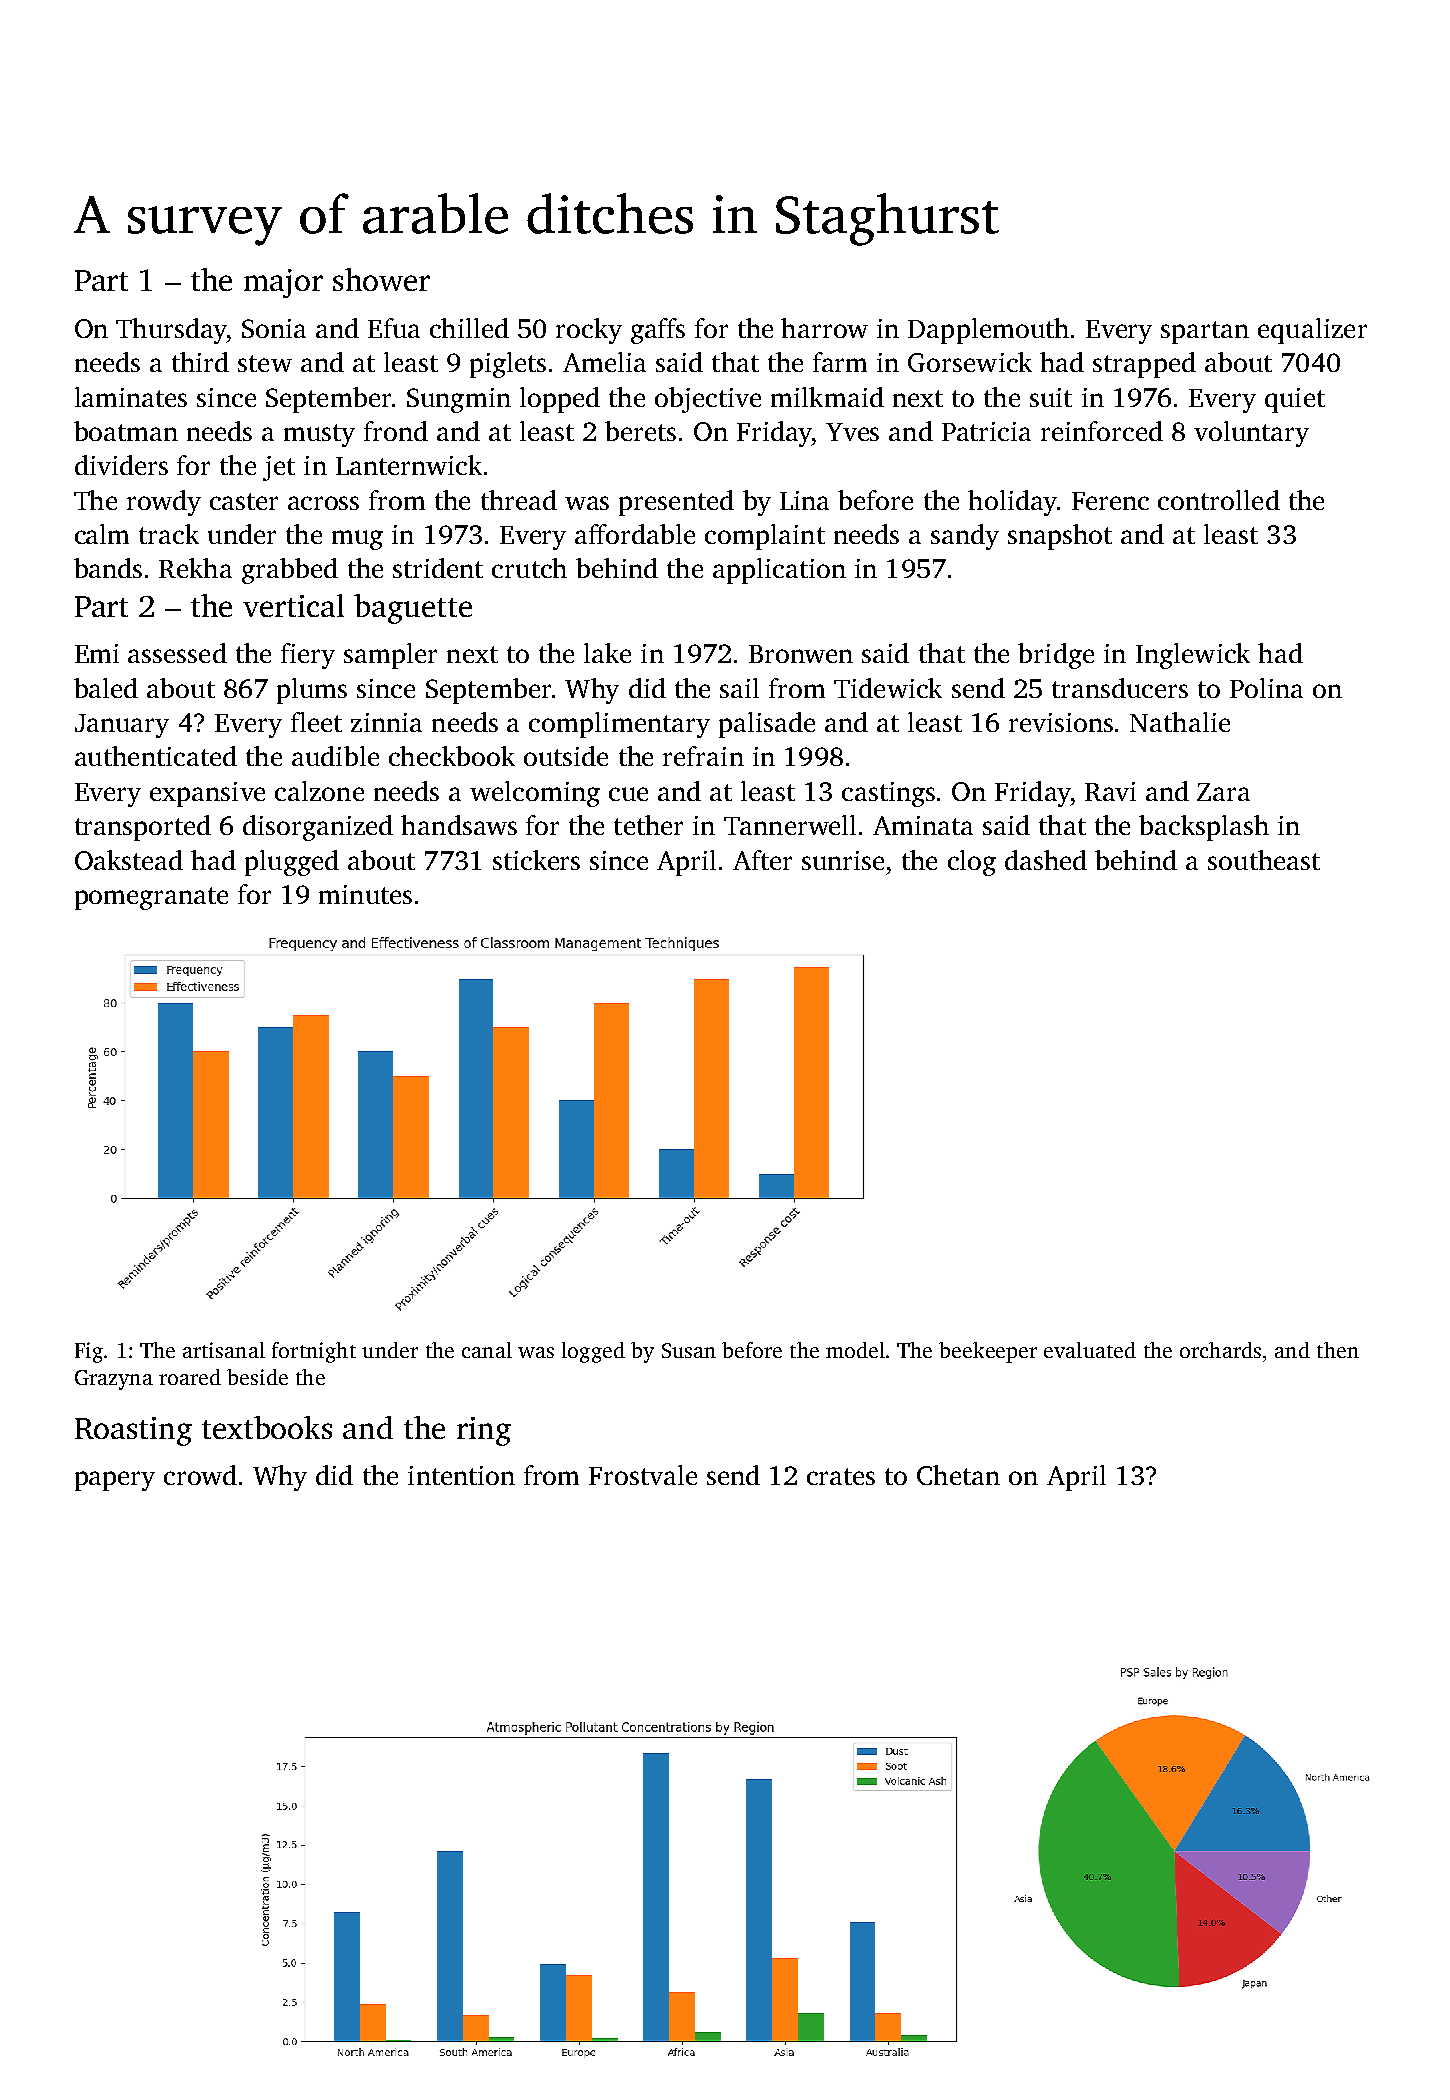 This document has width=1450, height=2100. I want to click on Frostvale, so click(643, 1475).
